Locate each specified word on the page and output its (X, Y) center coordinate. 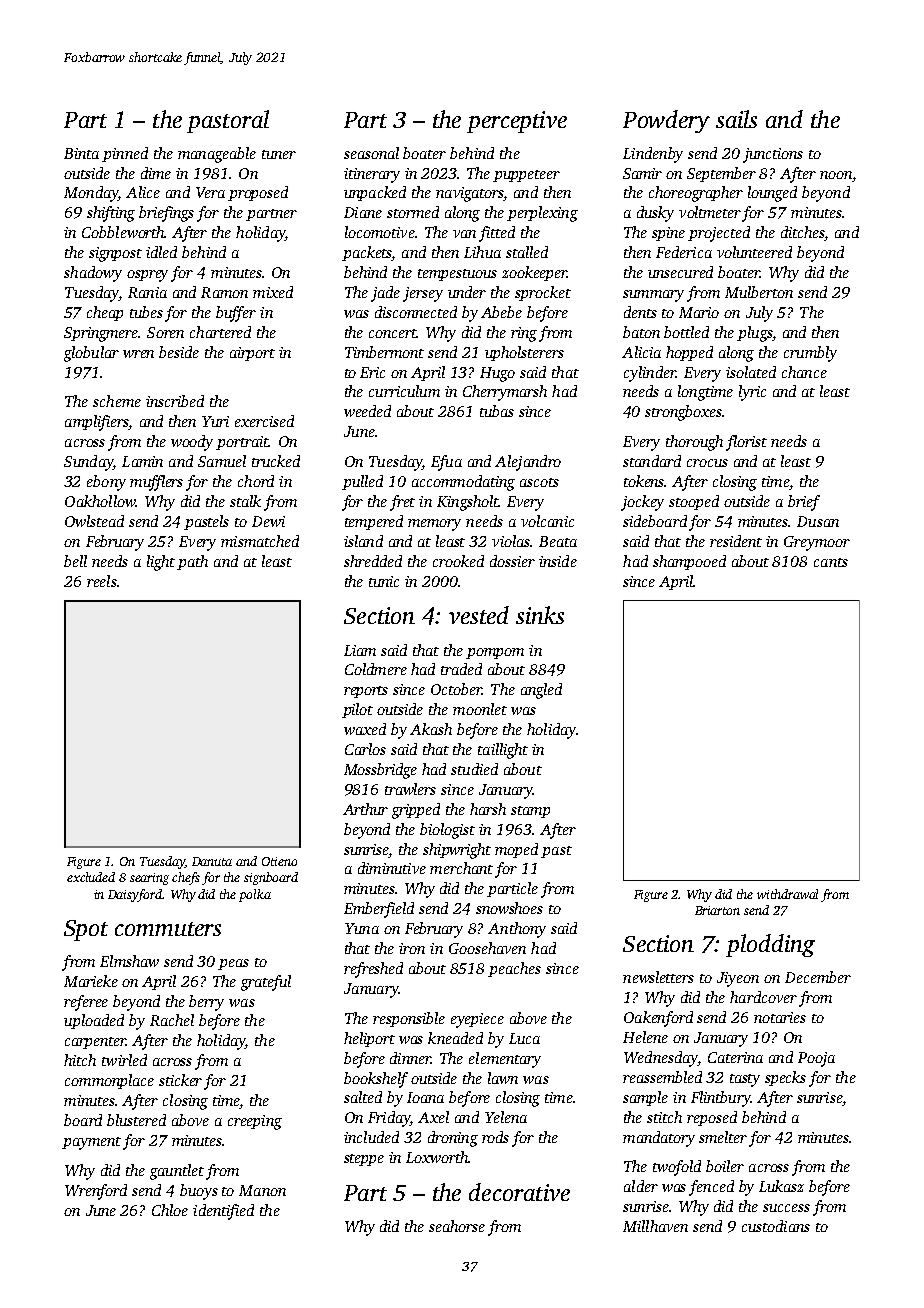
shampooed (689, 562)
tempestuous (457, 275)
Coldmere (376, 669)
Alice (143, 192)
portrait (242, 443)
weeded (367, 411)
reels (102, 581)
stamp (530, 812)
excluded (91, 877)
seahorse (457, 1226)
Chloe (170, 1210)
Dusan (818, 521)
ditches (802, 232)
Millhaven (655, 1226)
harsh (488, 809)
